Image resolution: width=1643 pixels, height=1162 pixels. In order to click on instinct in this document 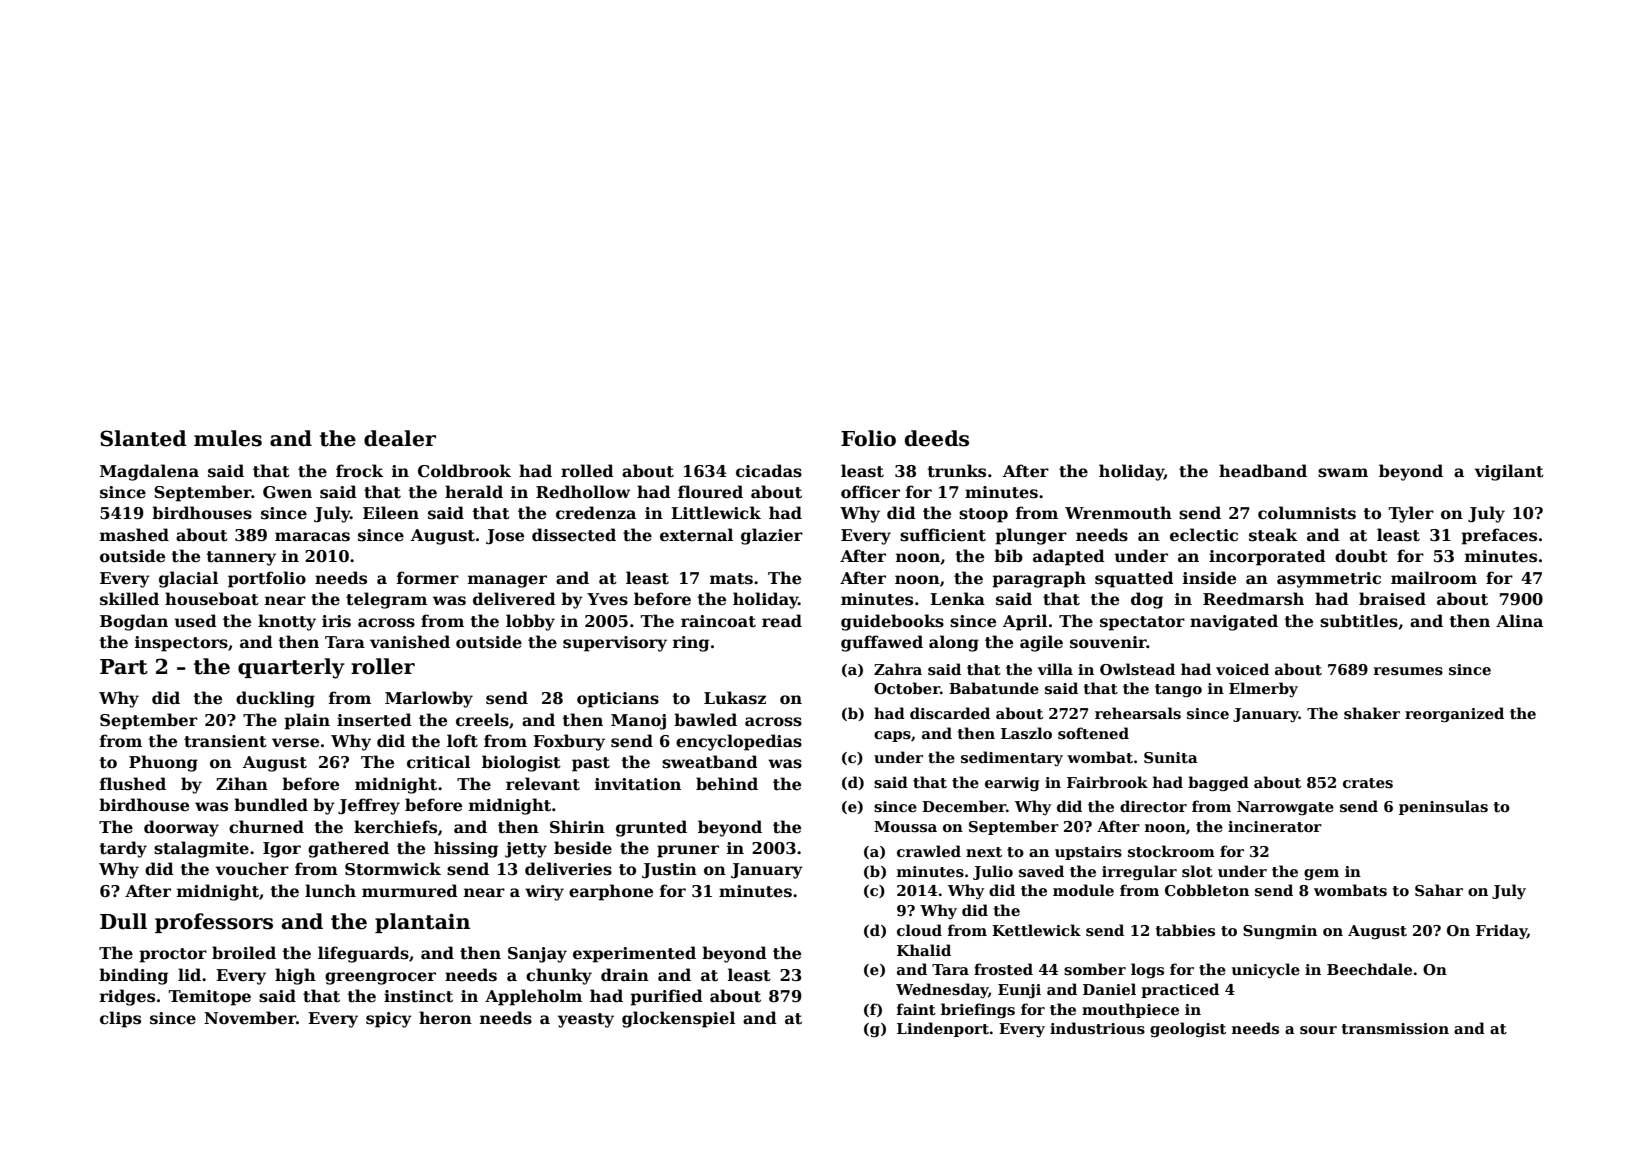, I will do `click(418, 996)`.
